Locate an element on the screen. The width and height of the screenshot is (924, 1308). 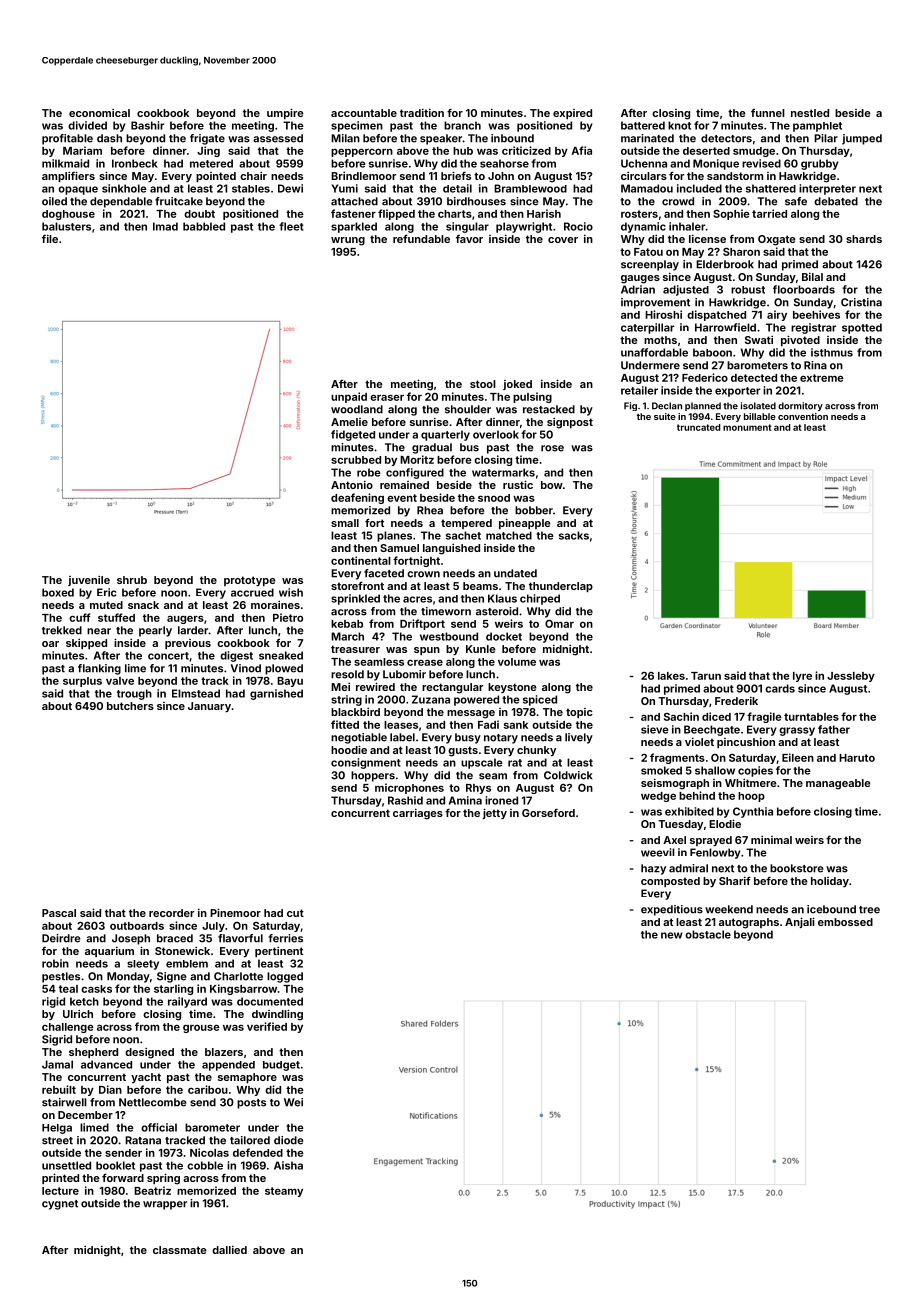
economical is located at coordinates (99, 113).
